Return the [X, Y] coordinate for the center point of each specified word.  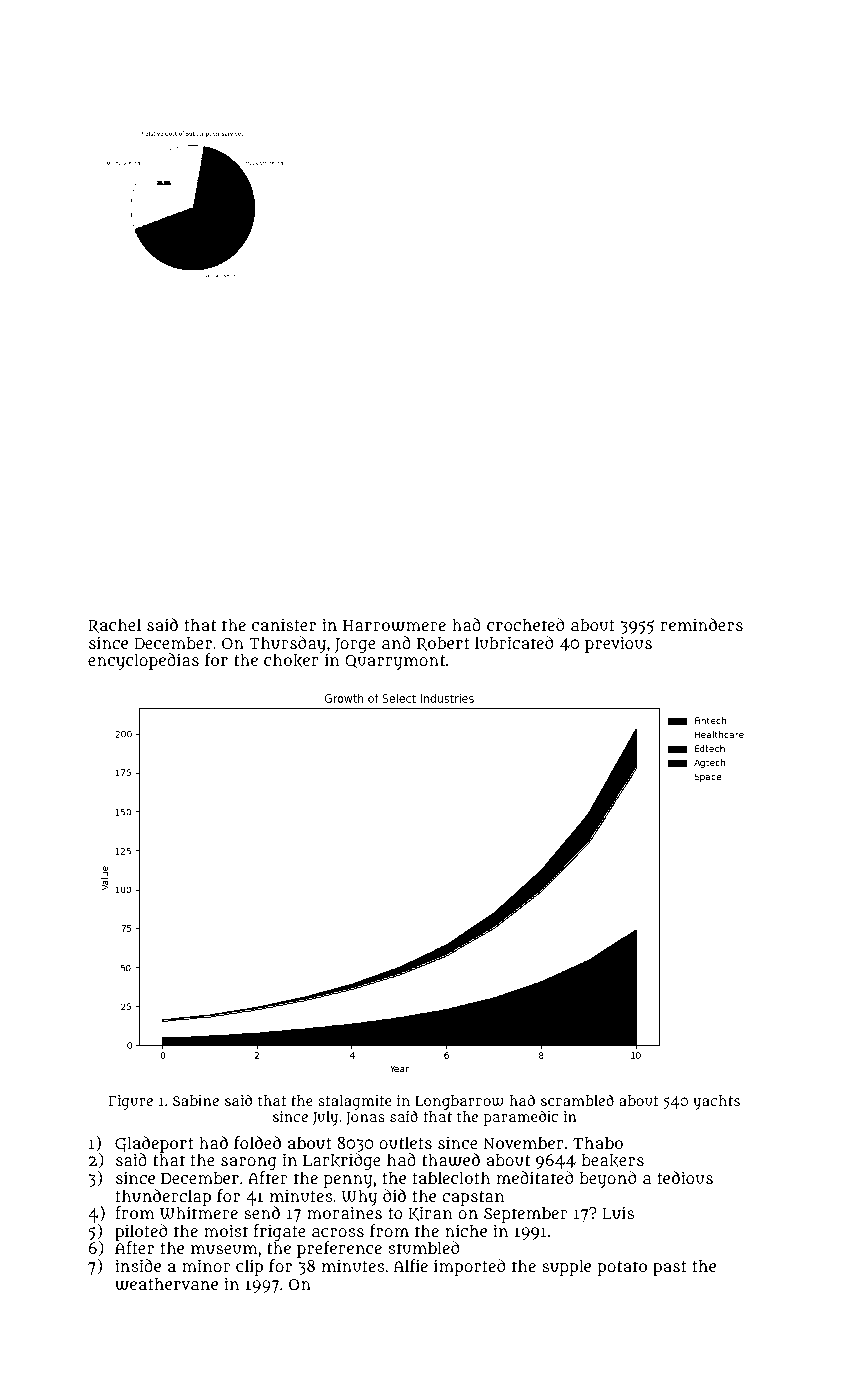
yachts [716, 1102]
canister [284, 624]
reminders [702, 624]
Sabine [196, 1100]
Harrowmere [394, 626]
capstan [473, 1198]
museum [224, 1249]
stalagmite [354, 1102]
